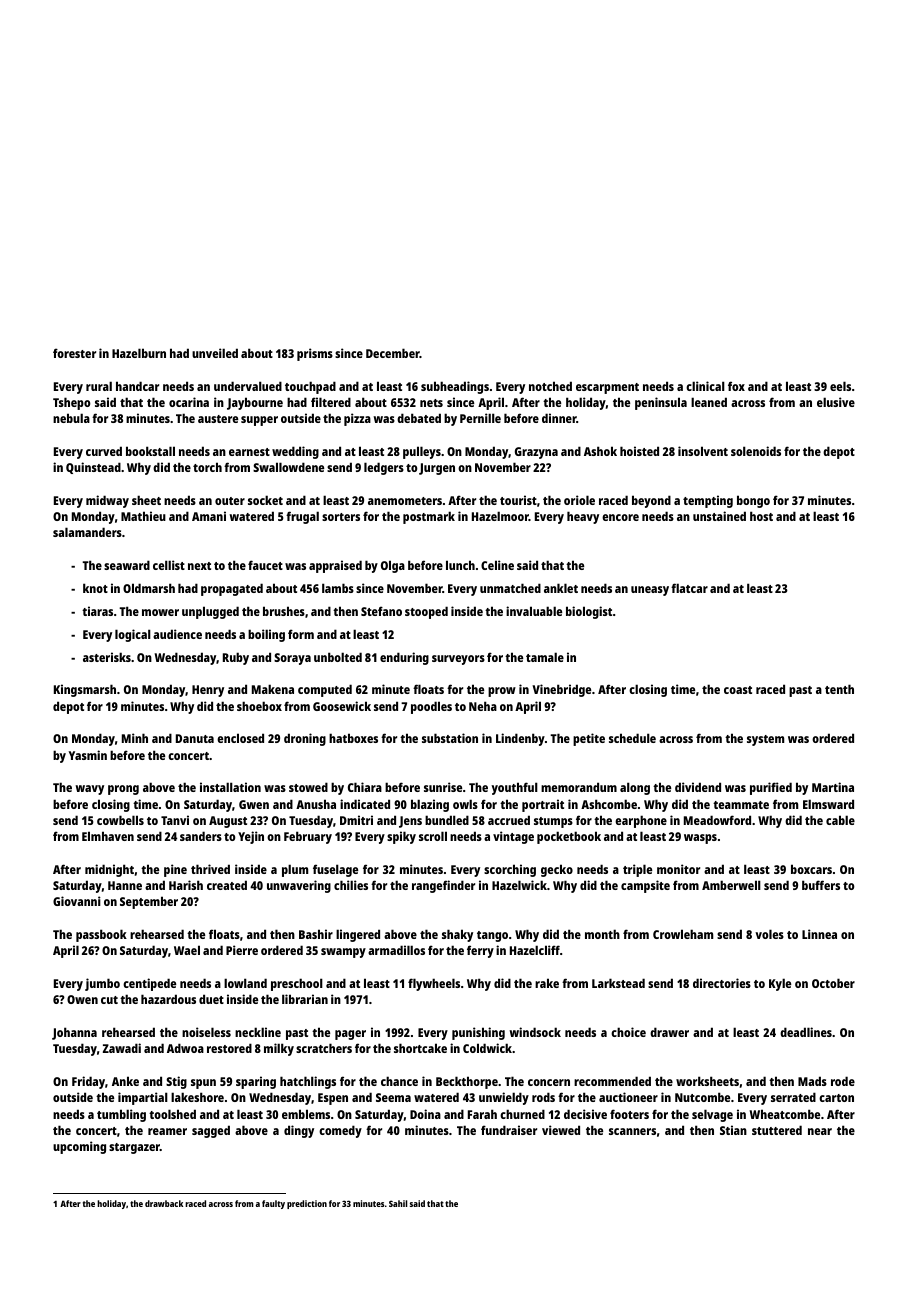  What do you see at coordinates (547, 983) in the document?
I see `rake` at bounding box center [547, 983].
